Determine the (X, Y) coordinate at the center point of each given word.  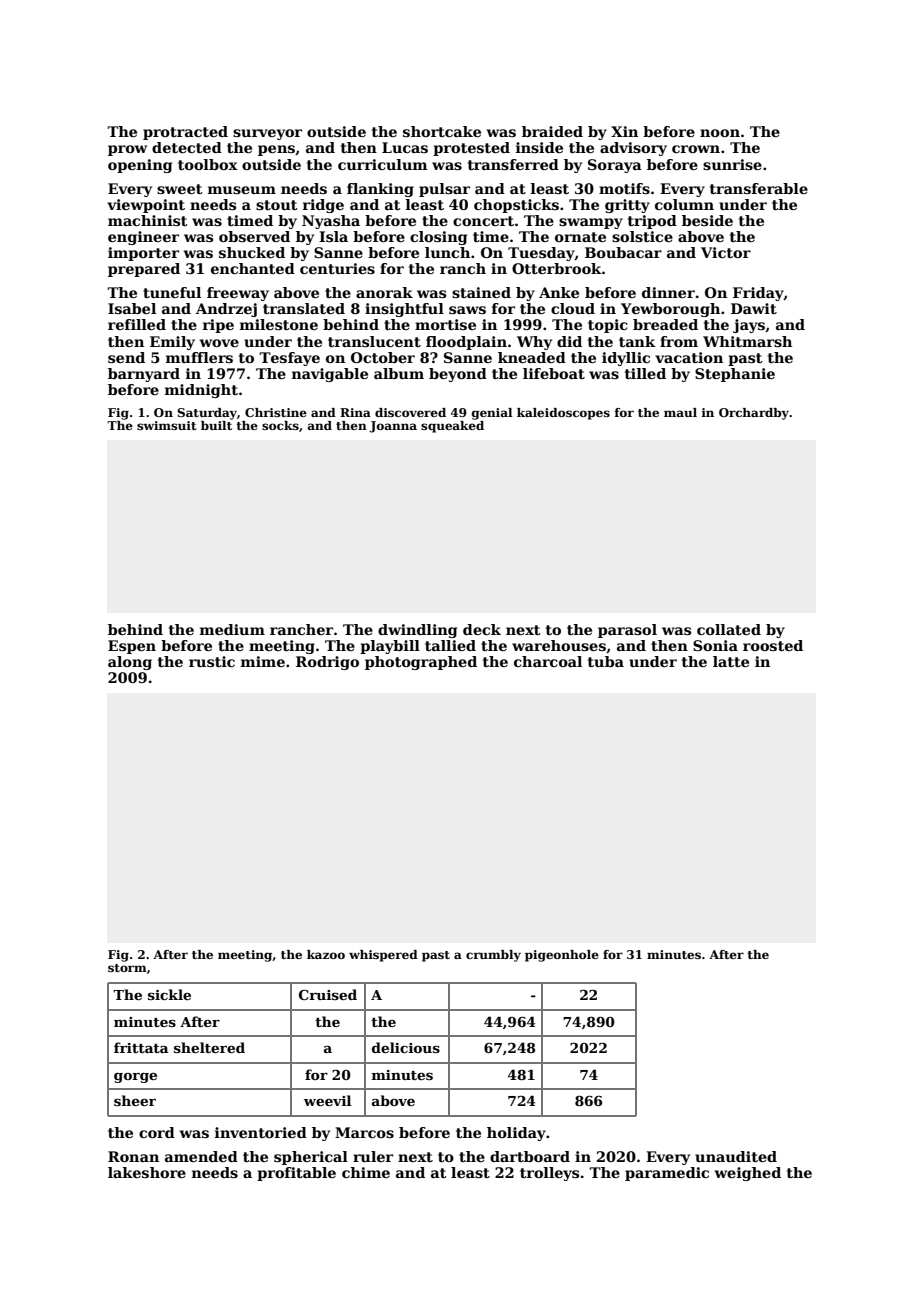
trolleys (549, 1174)
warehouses (559, 645)
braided (552, 131)
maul (680, 412)
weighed (747, 1174)
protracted (185, 133)
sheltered (209, 1047)
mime (263, 661)
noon (720, 133)
